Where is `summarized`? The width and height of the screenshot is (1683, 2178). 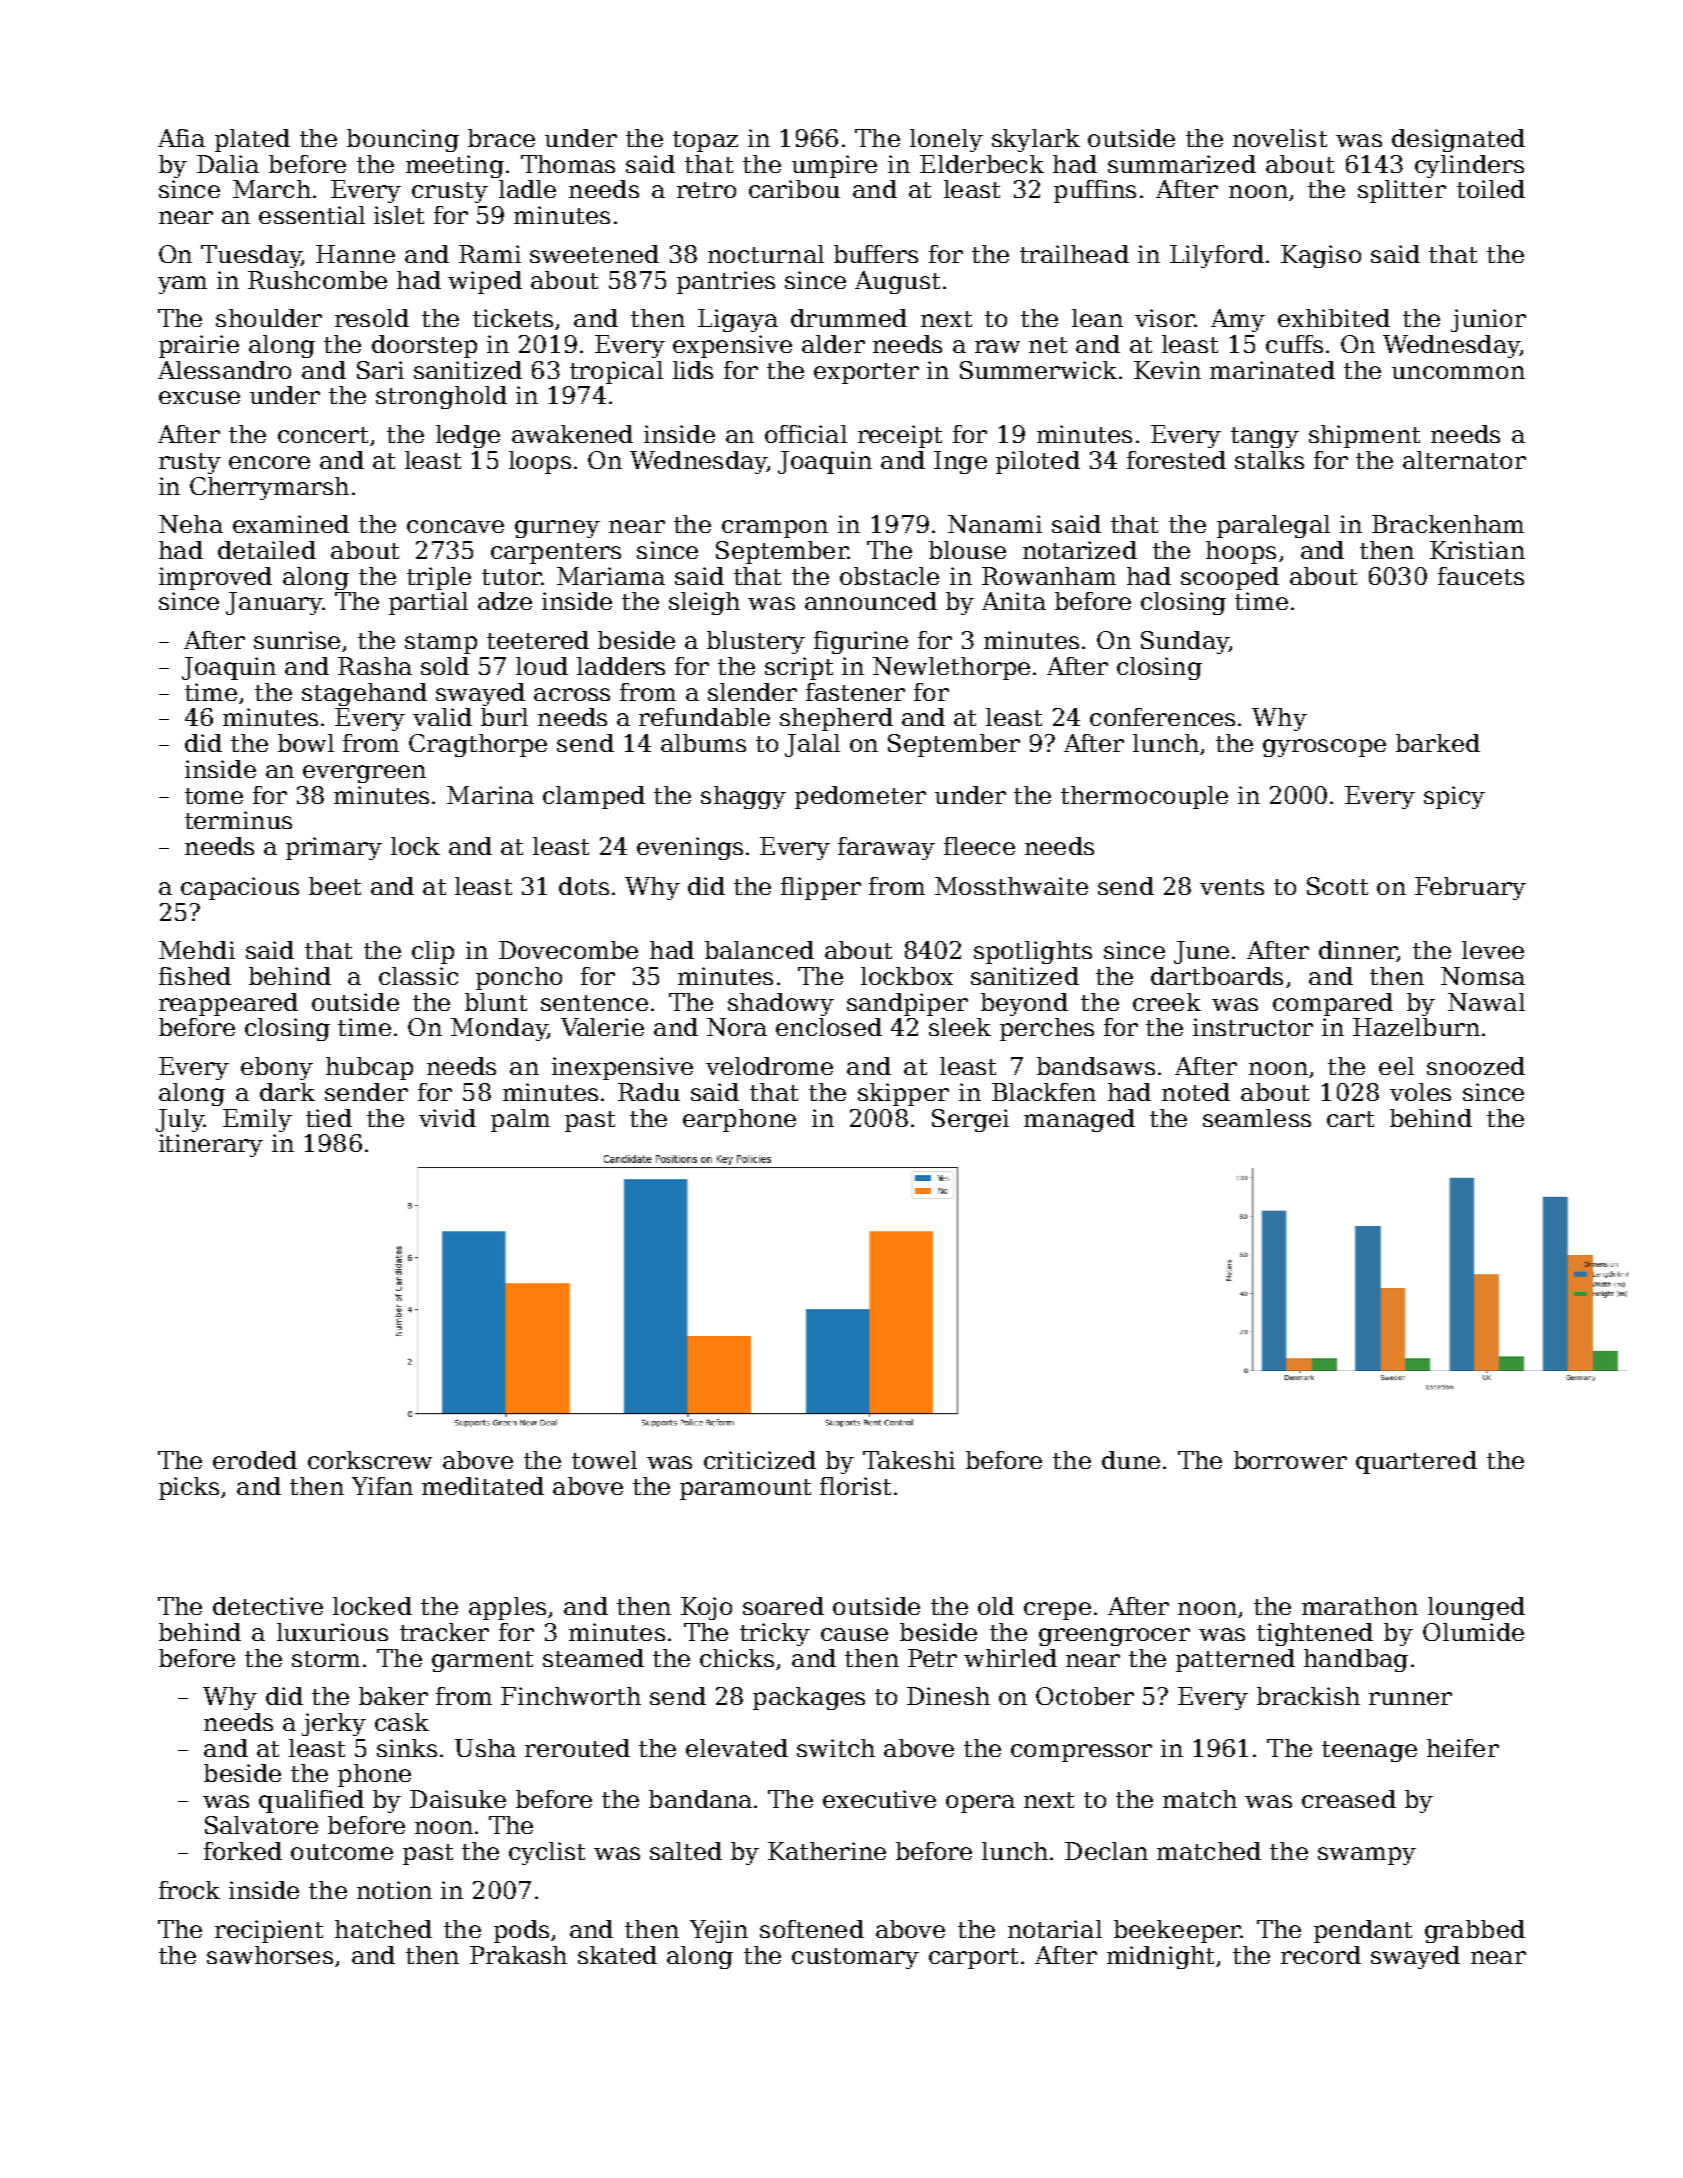
summarized is located at coordinates (1182, 164).
